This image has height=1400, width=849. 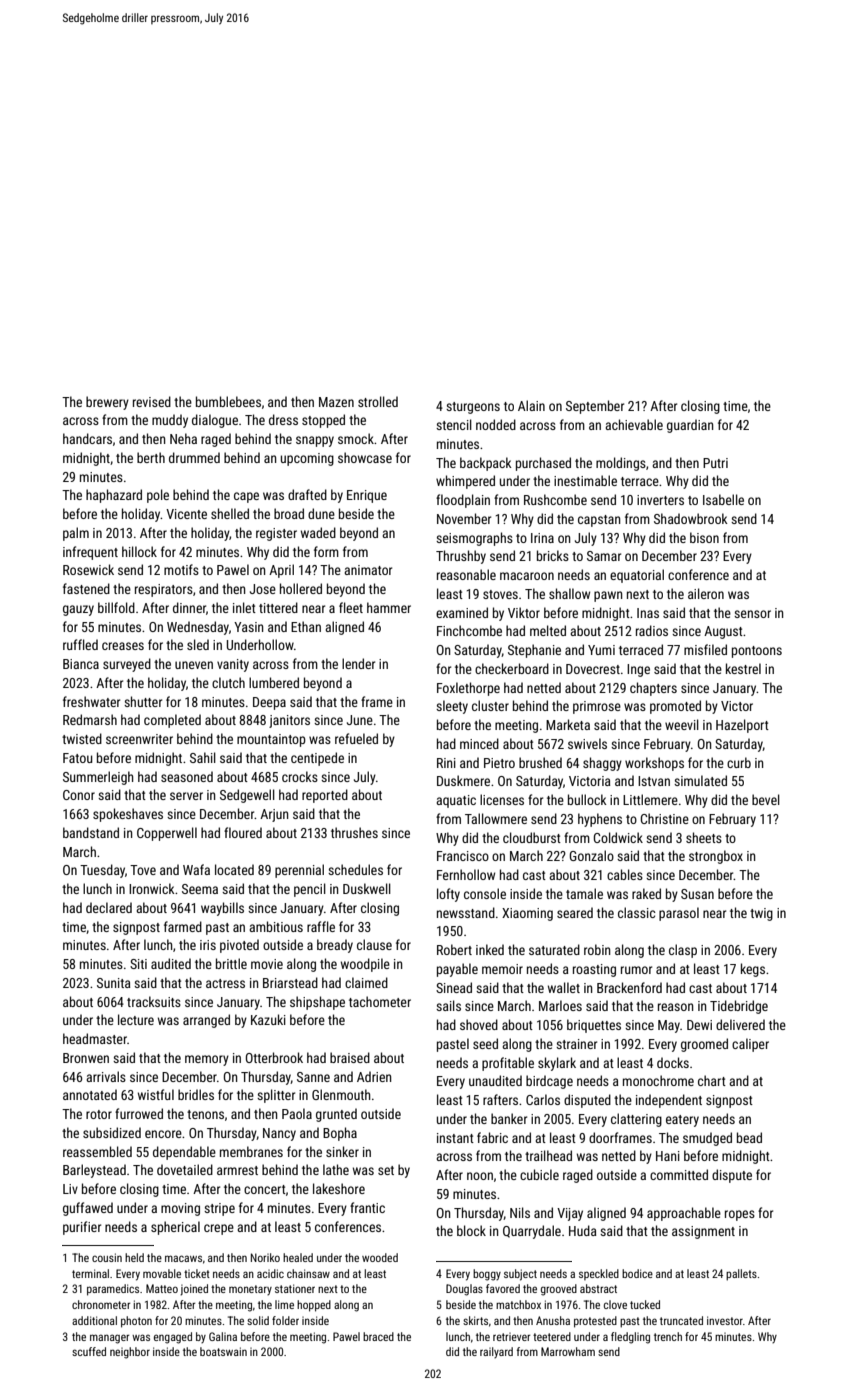 I want to click on tachometer, so click(x=380, y=1001).
